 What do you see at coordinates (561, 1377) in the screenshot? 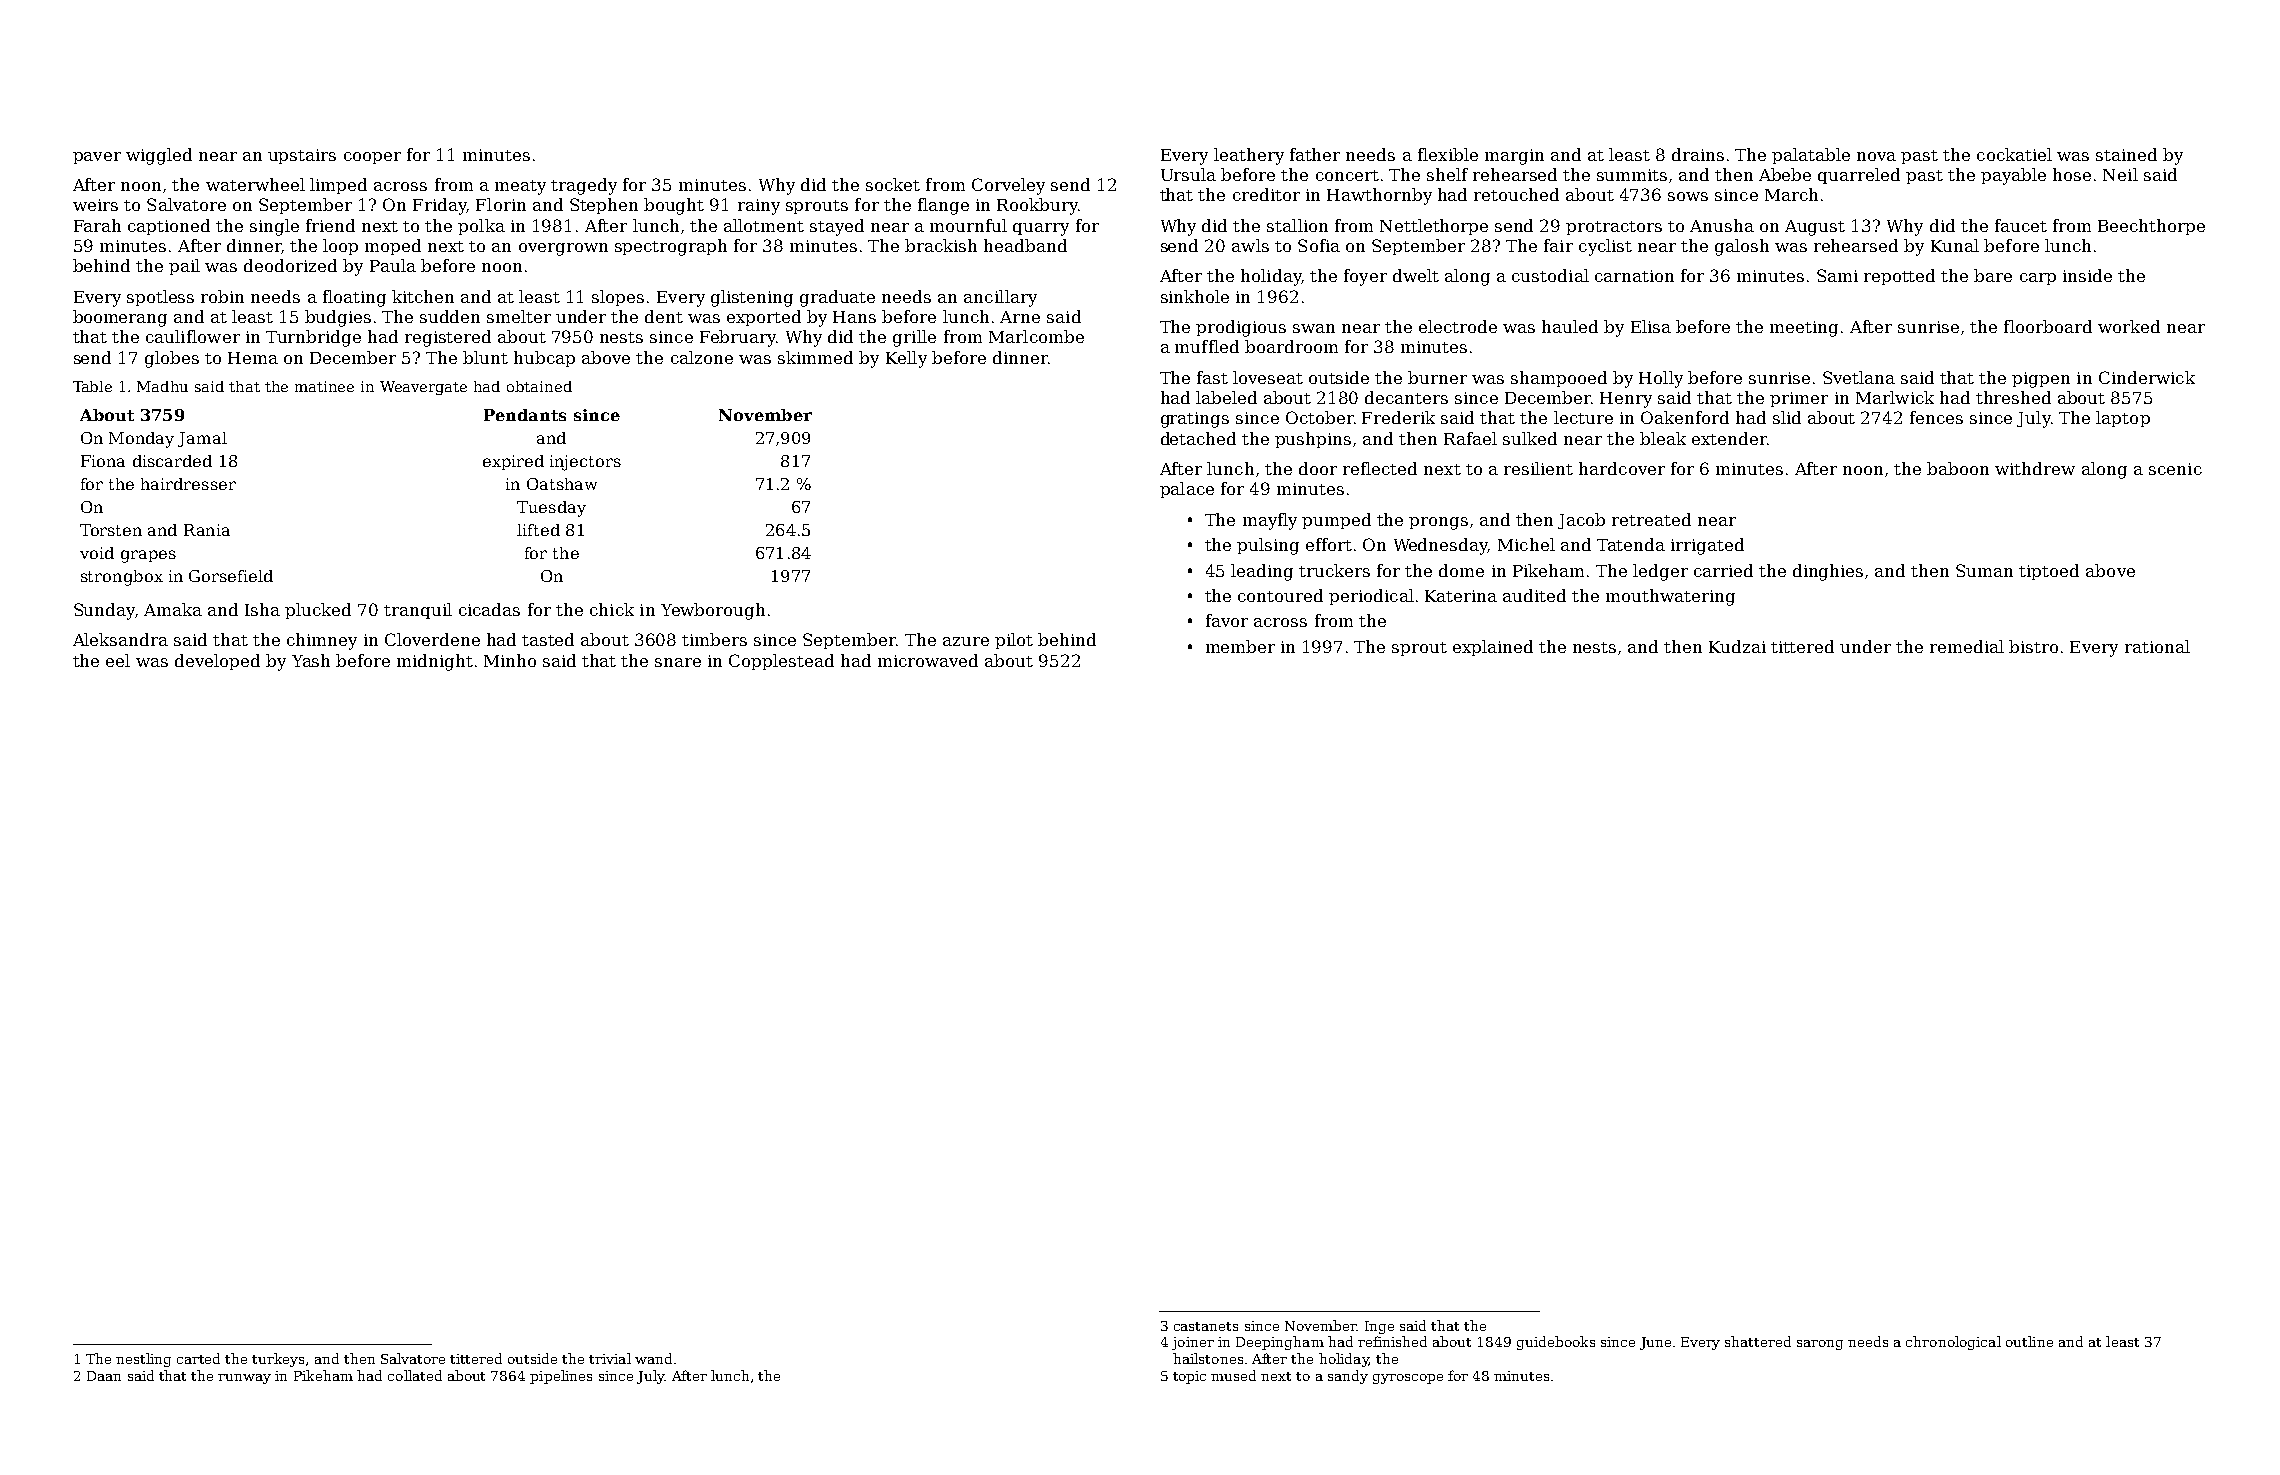
I see `pipelines` at bounding box center [561, 1377].
